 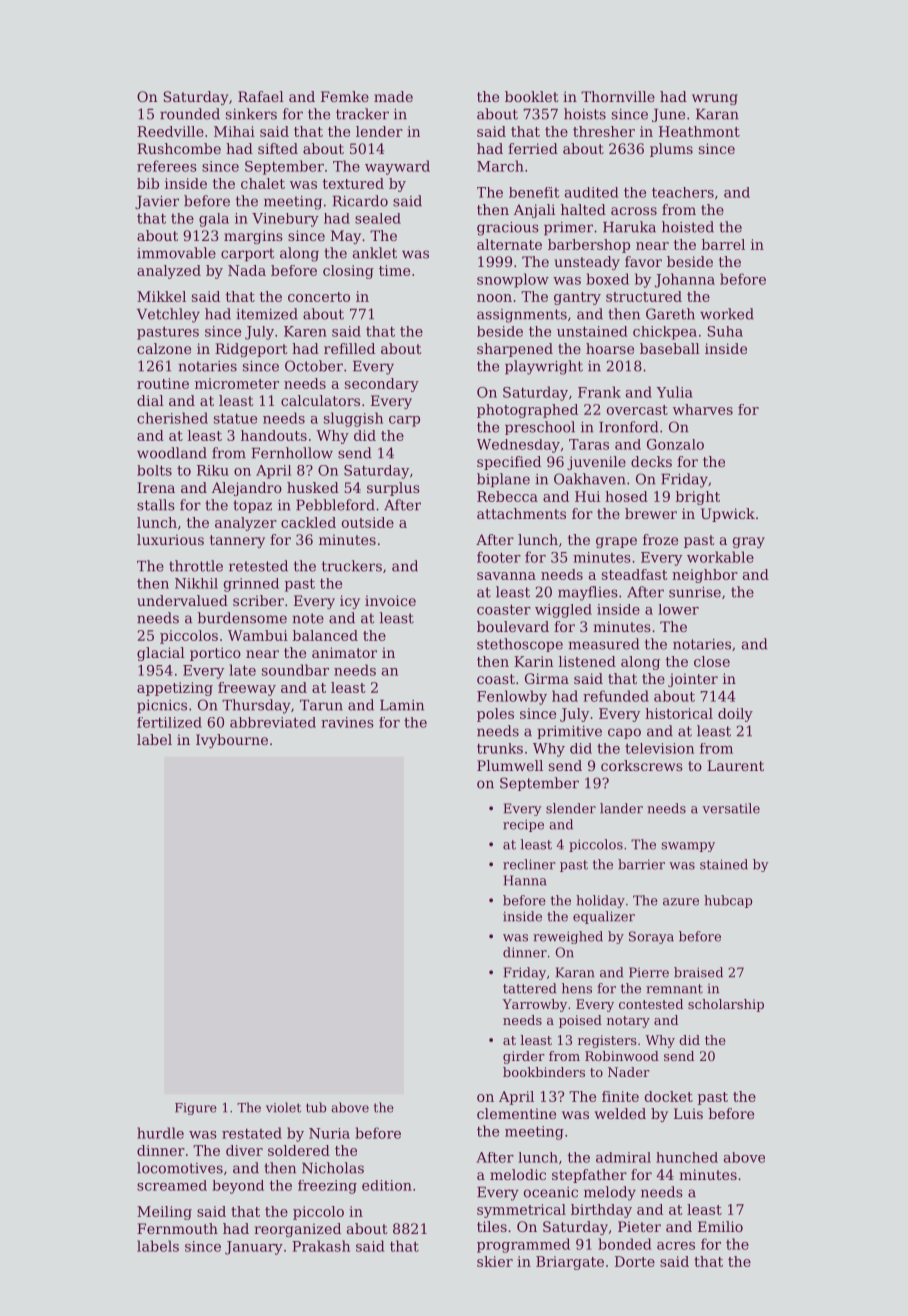 I want to click on booklet, so click(x=531, y=96).
